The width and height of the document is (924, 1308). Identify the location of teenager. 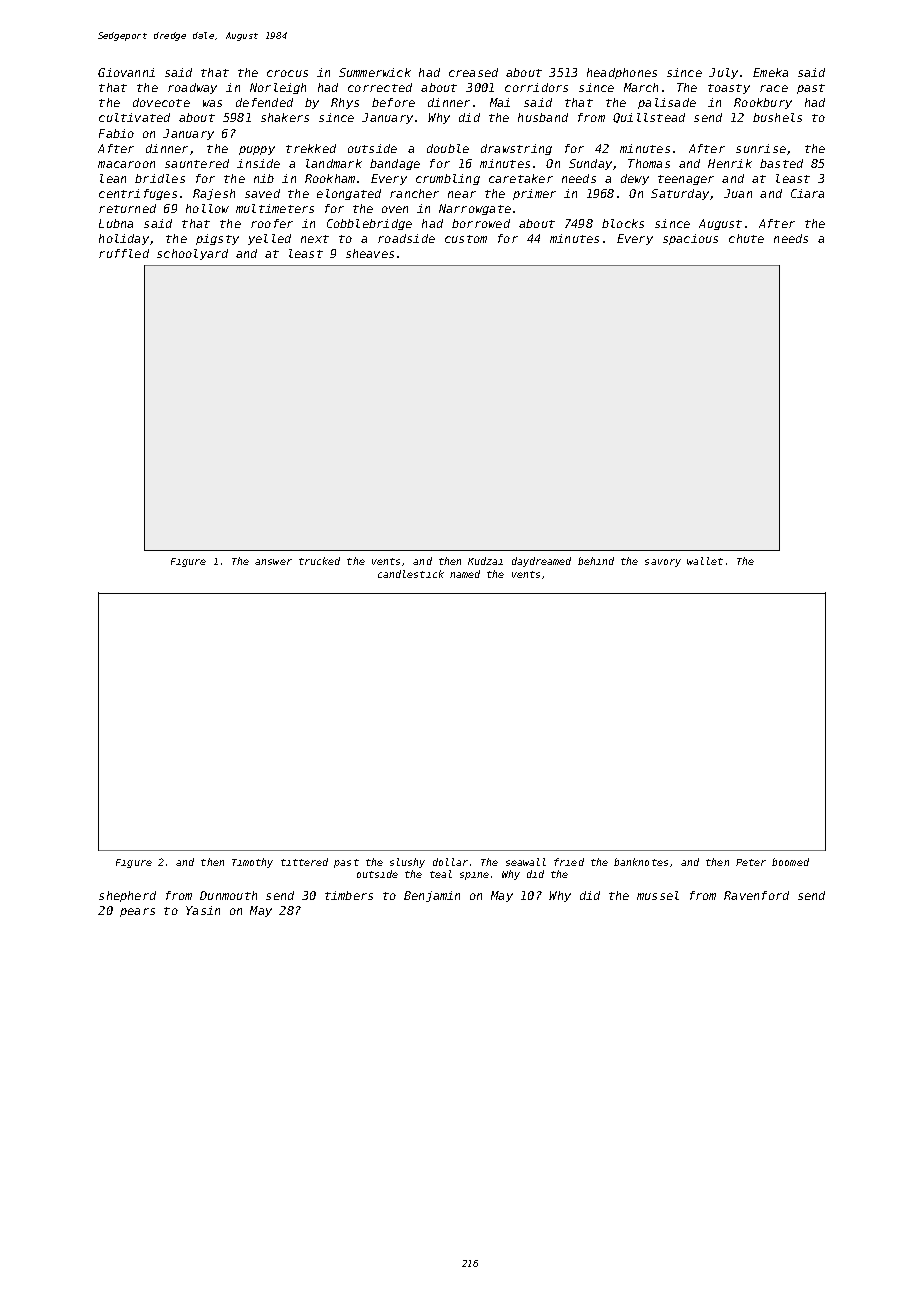
(686, 180).
